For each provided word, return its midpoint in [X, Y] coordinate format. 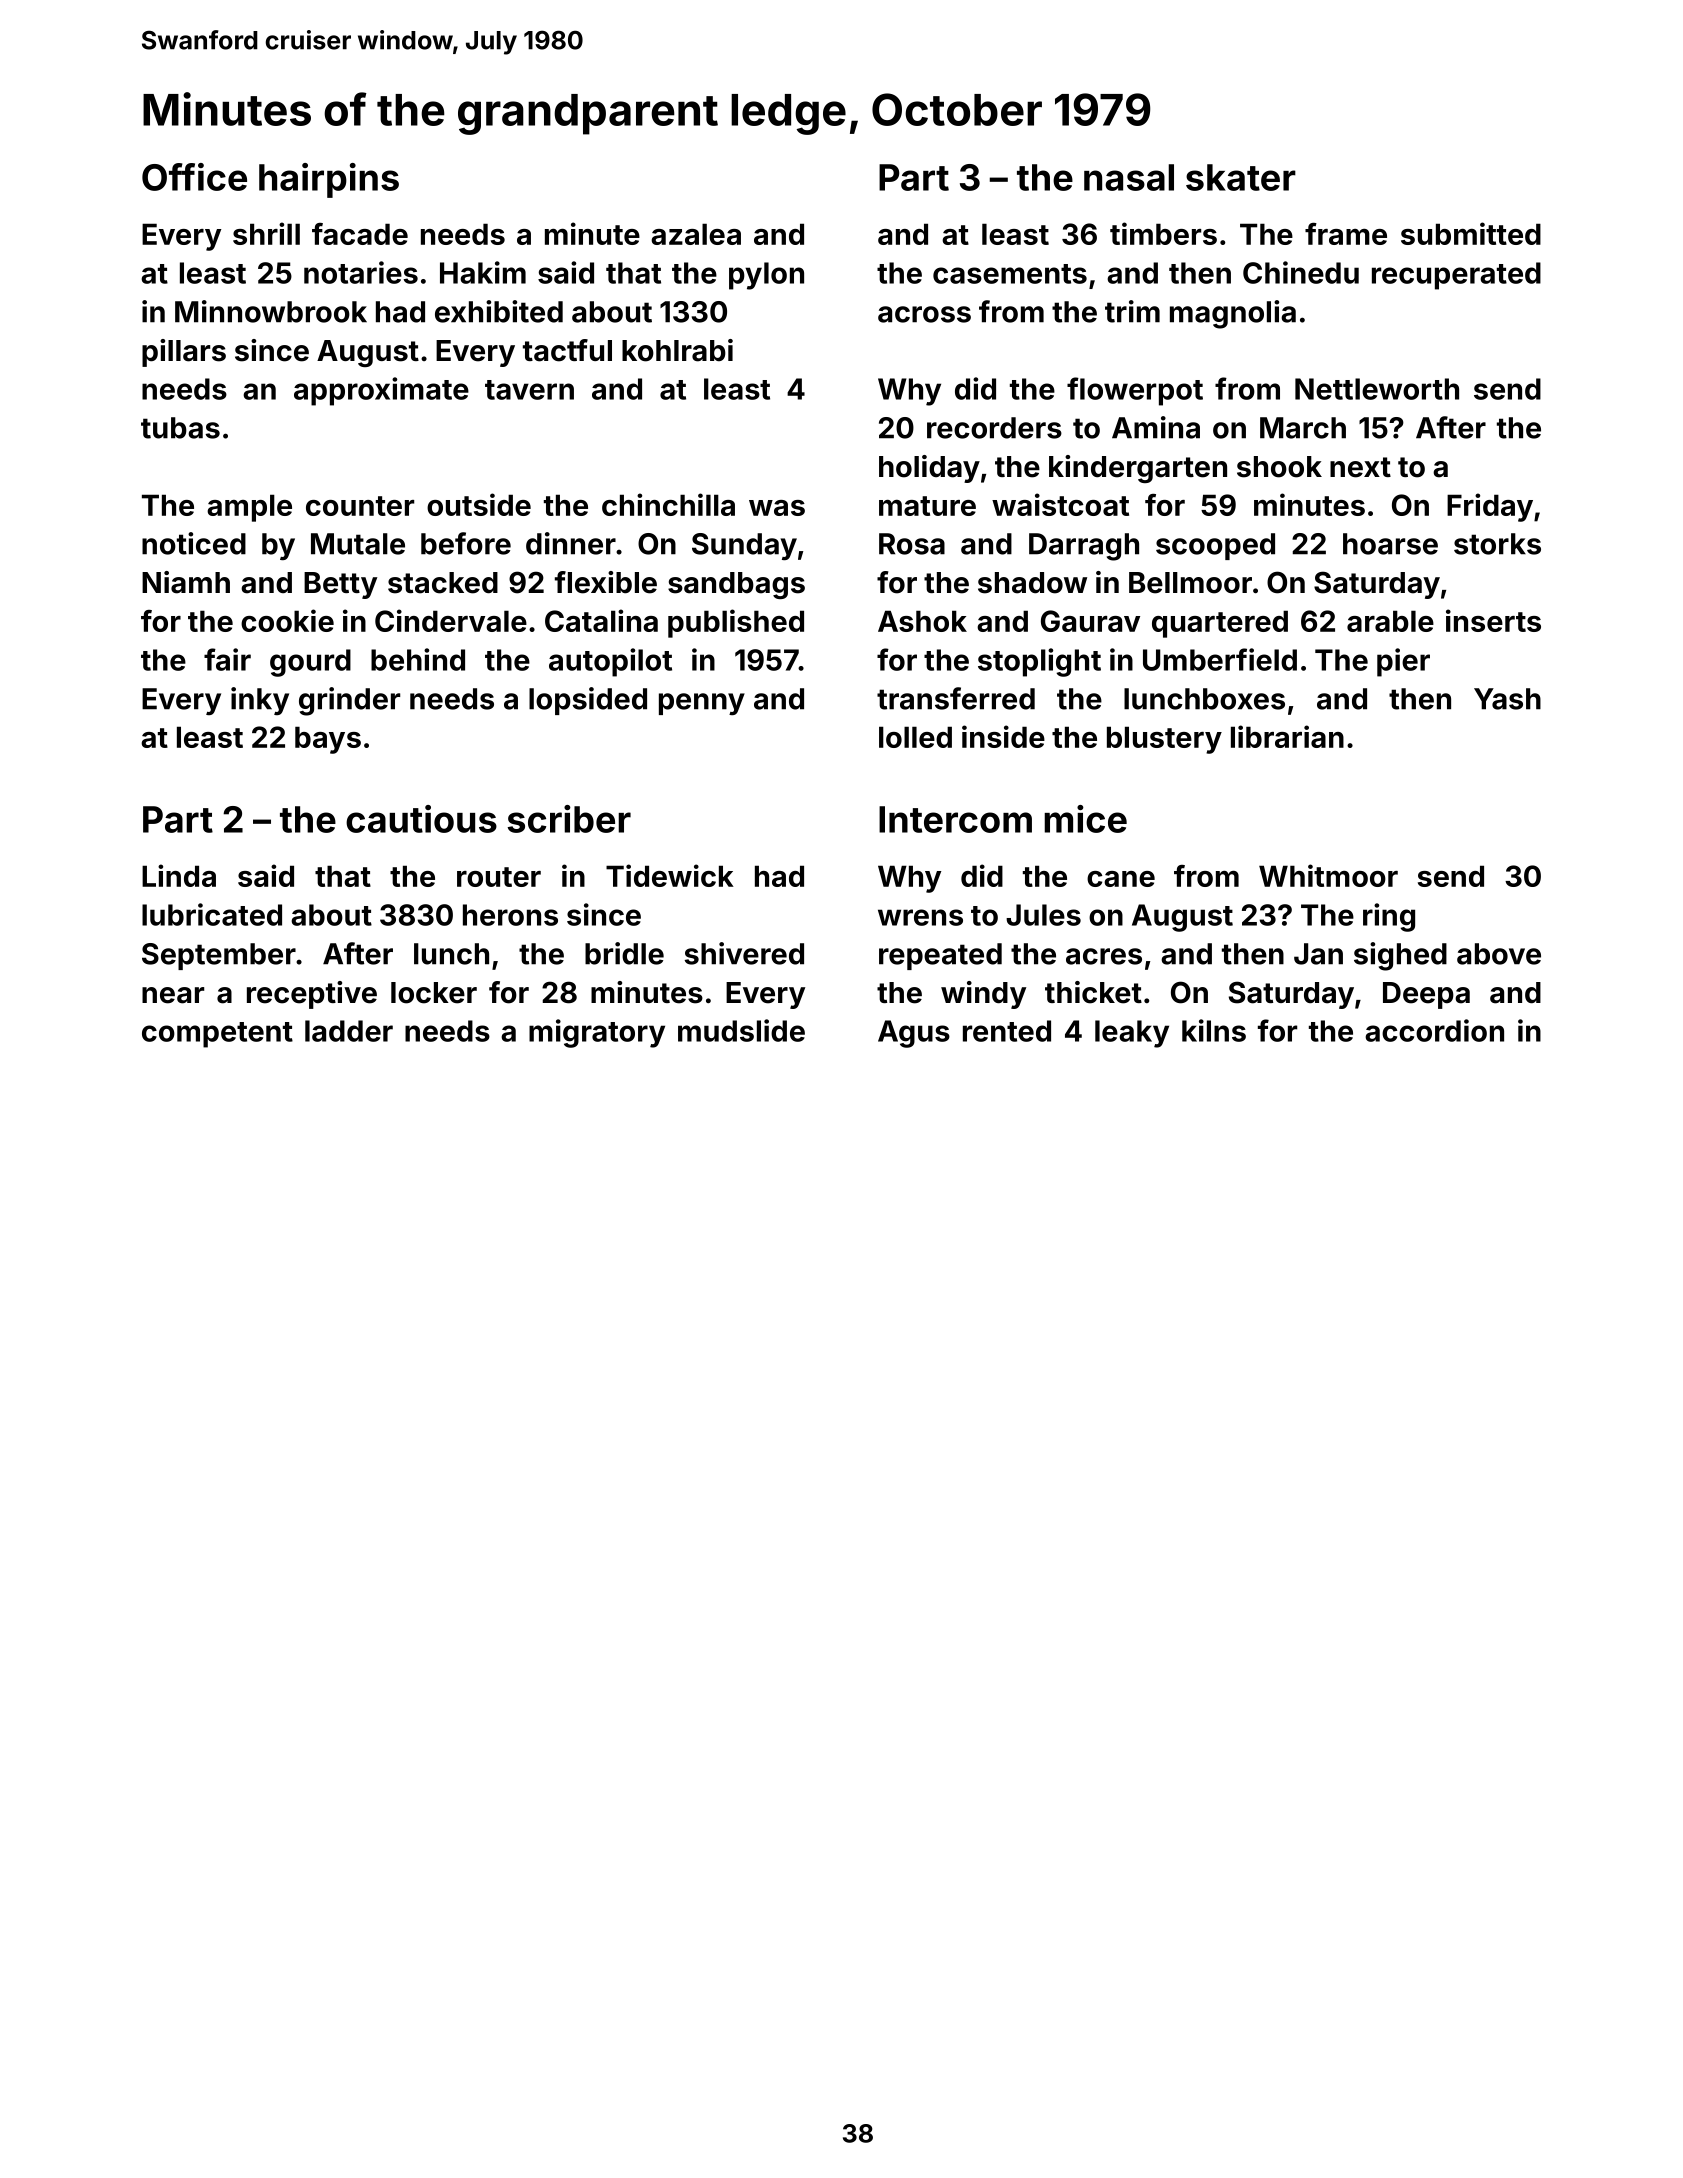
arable [1390, 621]
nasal [1129, 177]
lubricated [212, 914]
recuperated [1456, 276]
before [466, 543]
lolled [915, 737]
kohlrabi [677, 350]
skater [1241, 177]
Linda [179, 875]
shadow [1032, 583]
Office [194, 177]
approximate [381, 391]
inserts [1493, 620]
